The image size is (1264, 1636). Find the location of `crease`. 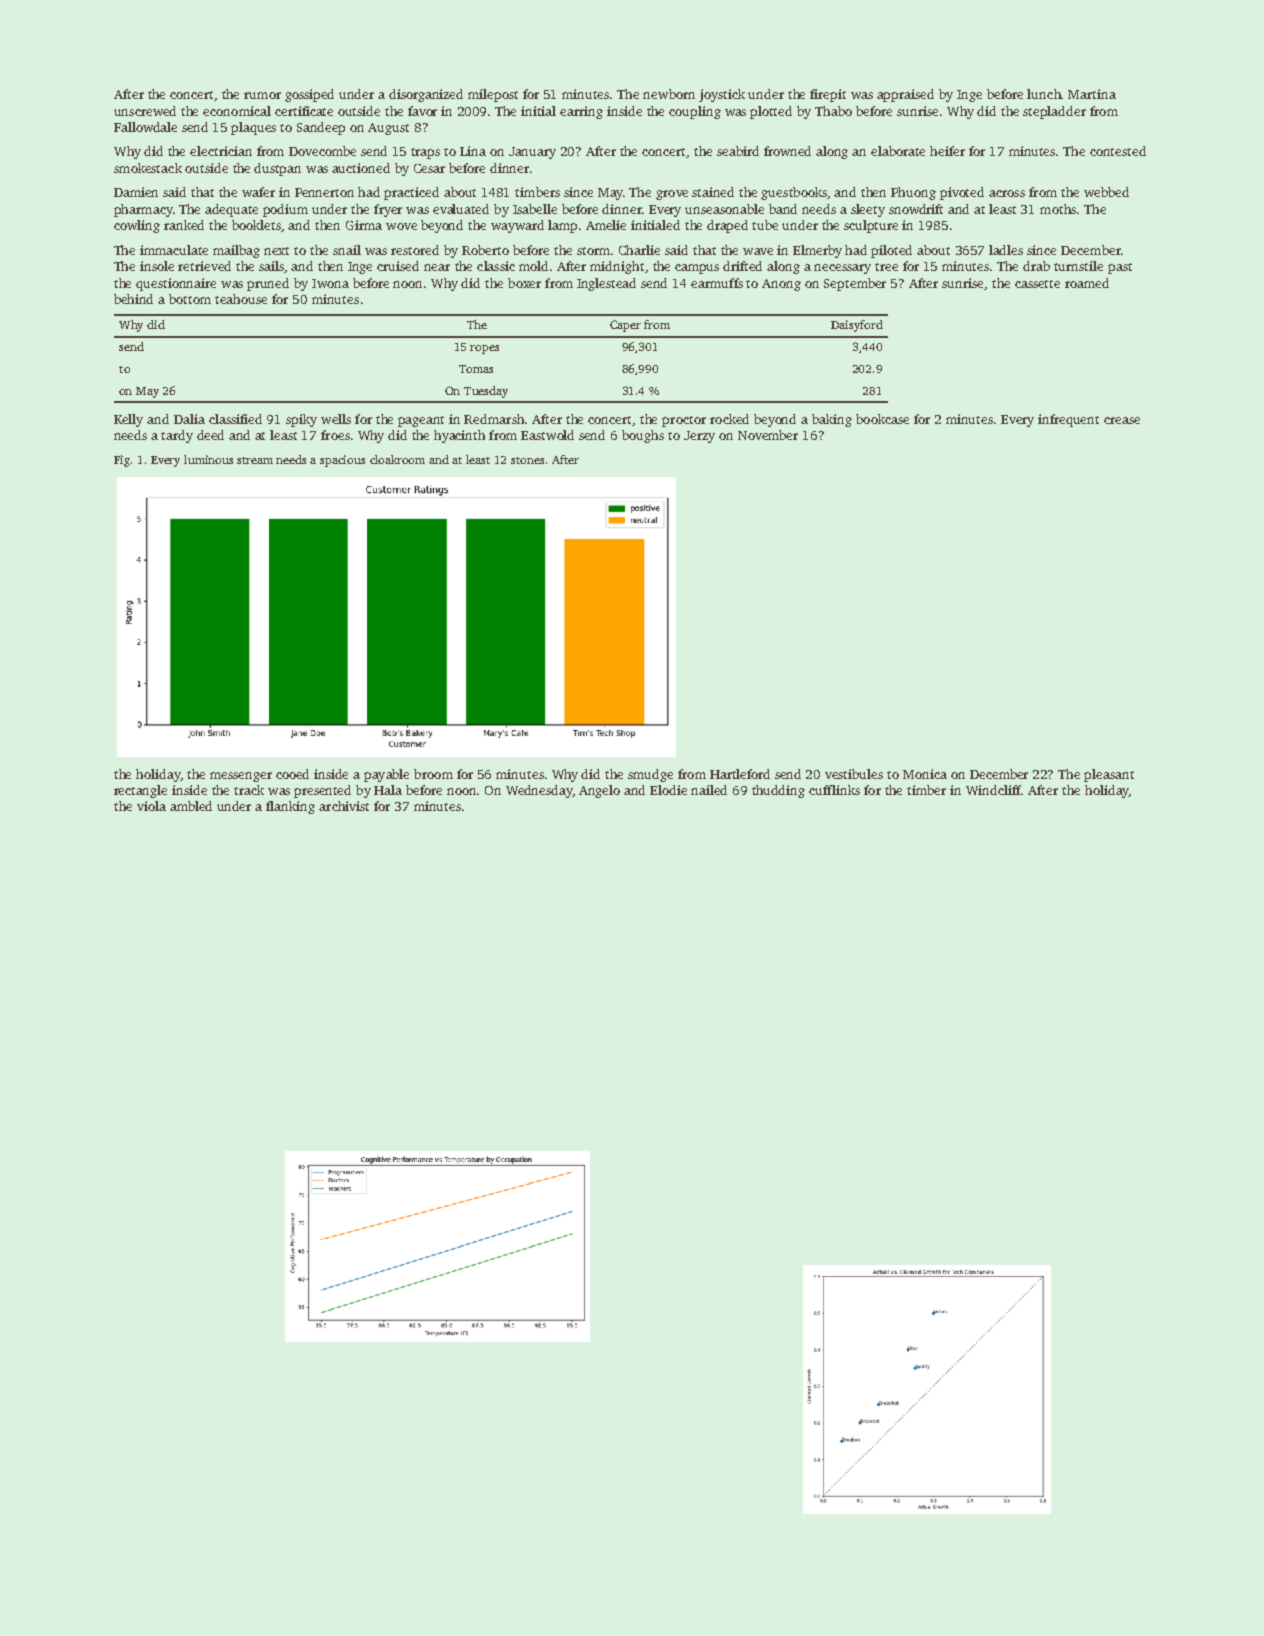

crease is located at coordinates (1122, 420).
